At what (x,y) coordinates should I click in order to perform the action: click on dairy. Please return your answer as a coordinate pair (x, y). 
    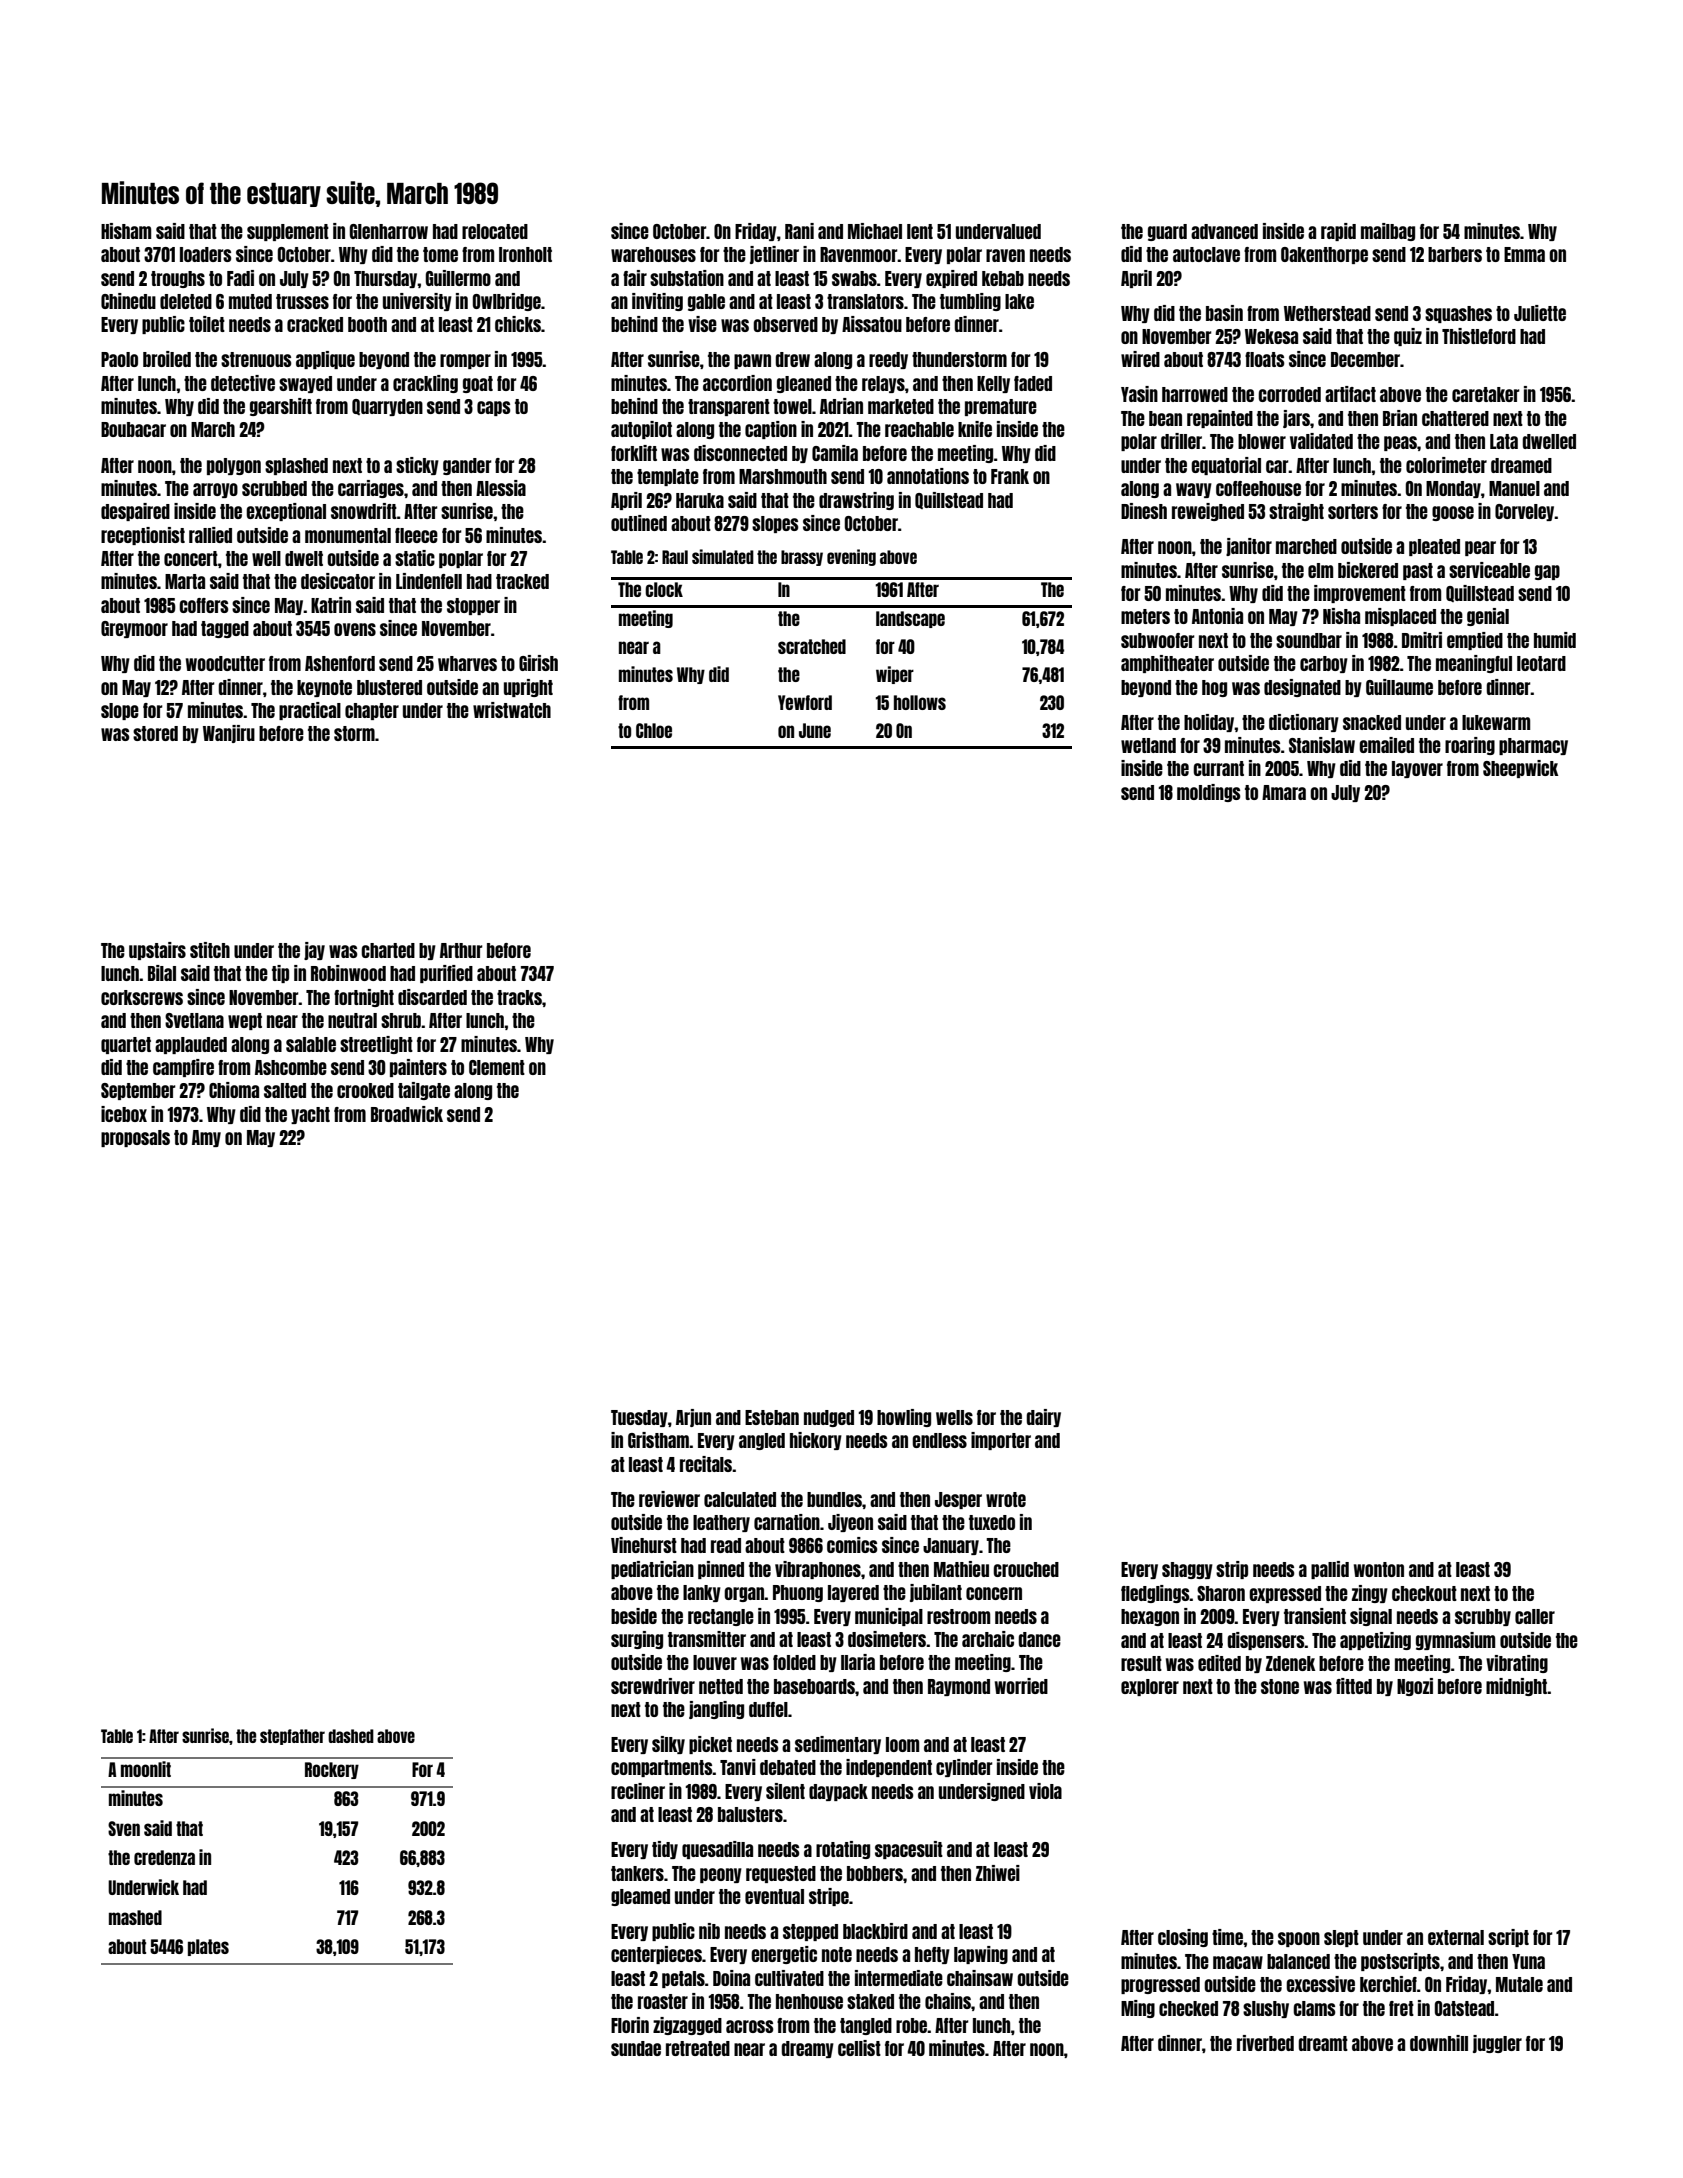
    Looking at the image, I should click on (1043, 1418).
